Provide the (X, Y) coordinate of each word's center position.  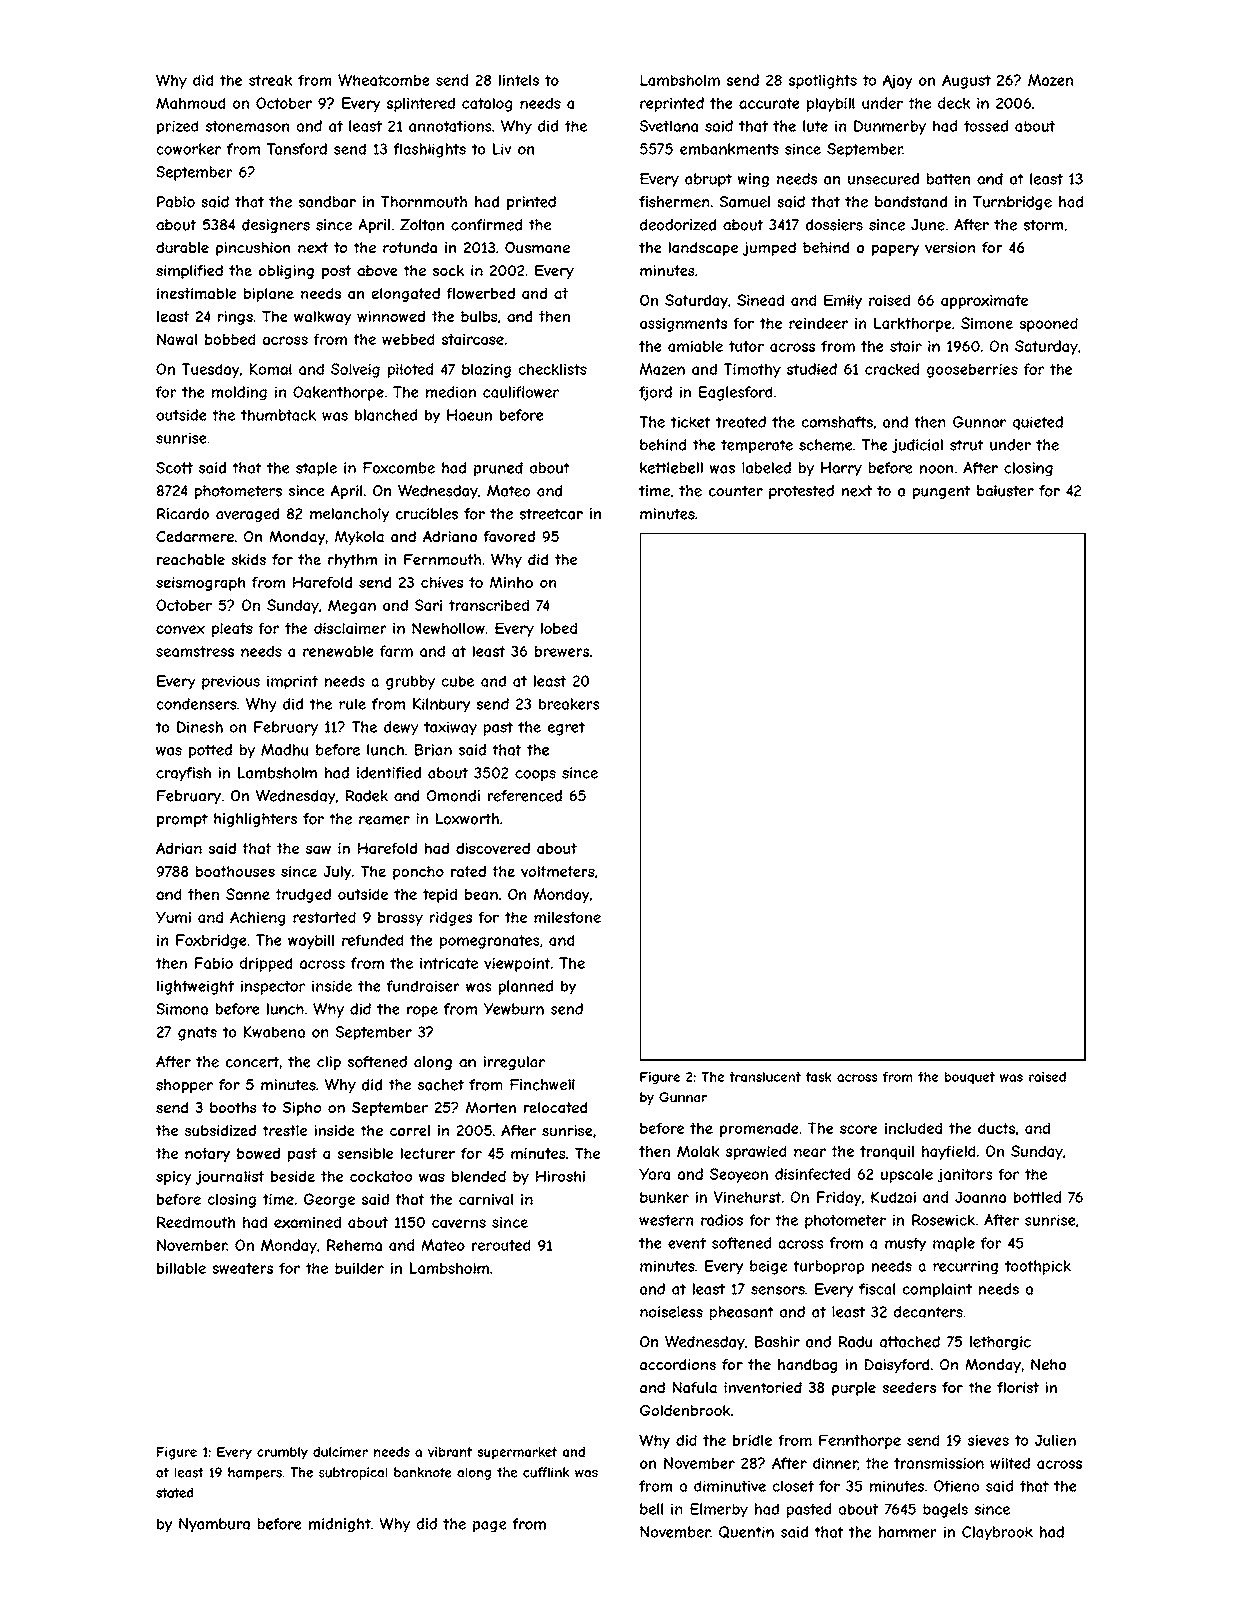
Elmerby (719, 1510)
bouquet (970, 1078)
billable (181, 1268)
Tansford (297, 149)
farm (396, 651)
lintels (519, 80)
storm (1043, 225)
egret (566, 728)
